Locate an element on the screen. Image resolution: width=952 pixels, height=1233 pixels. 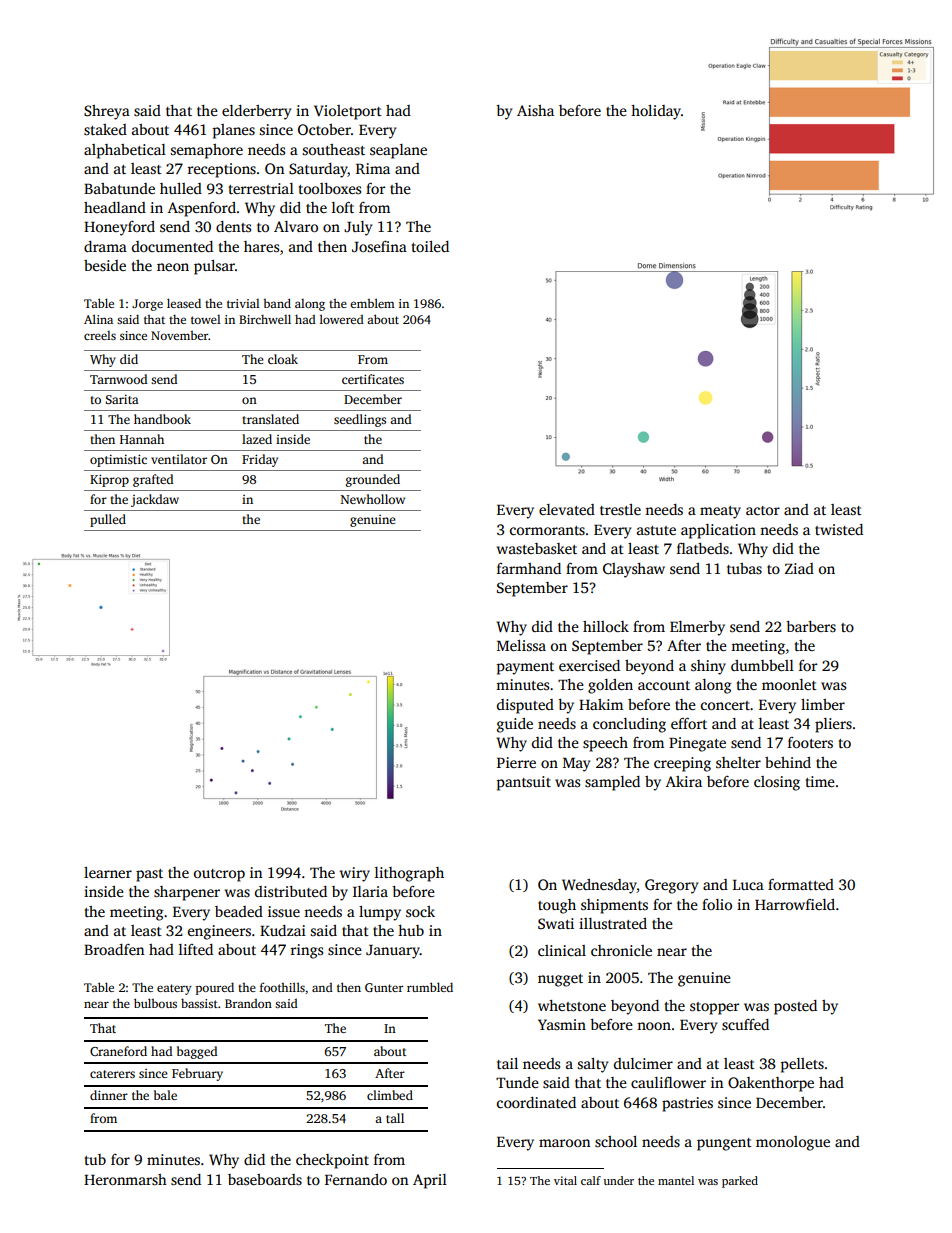
actor is located at coordinates (763, 510).
